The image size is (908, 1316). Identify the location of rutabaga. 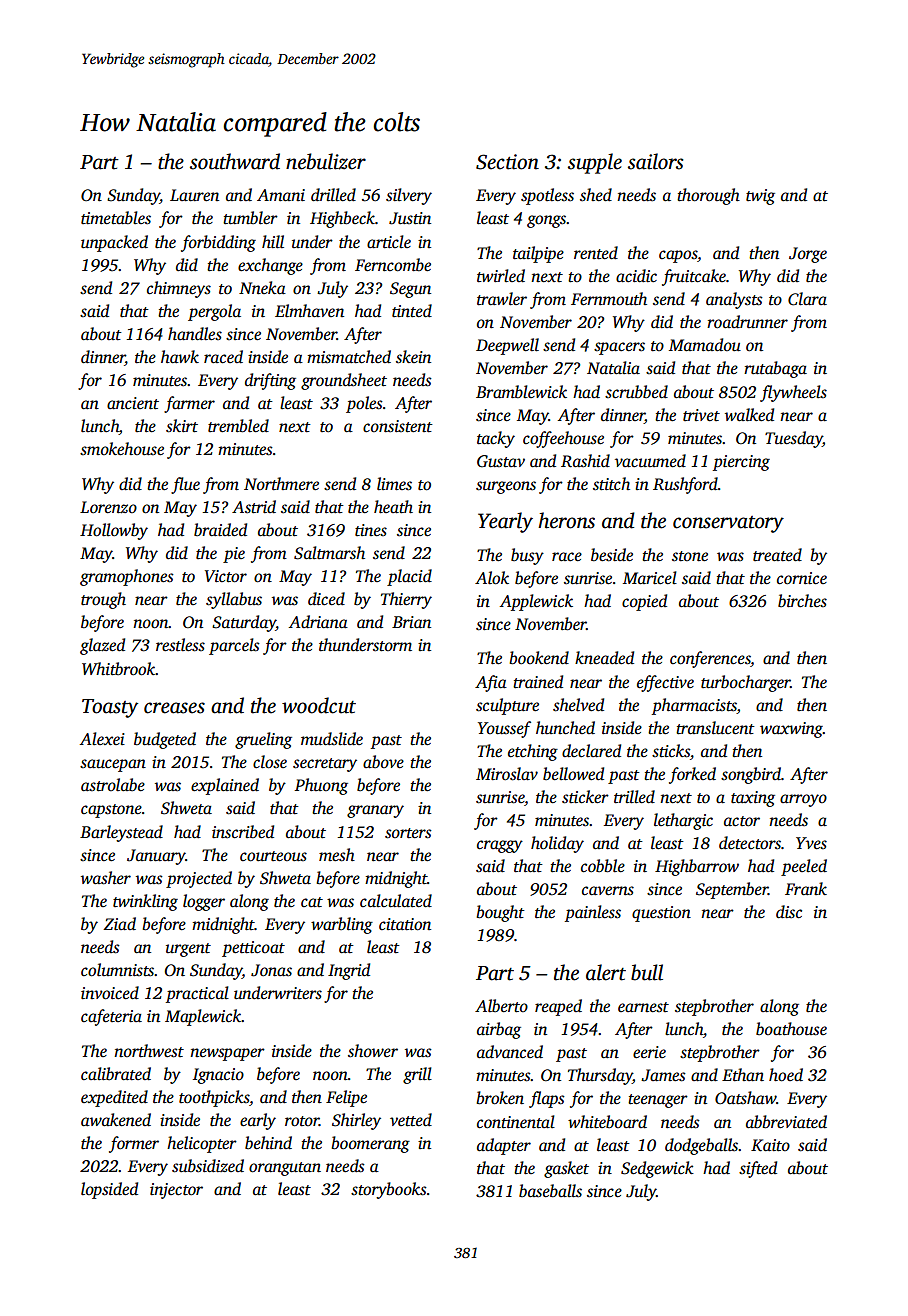
(775, 369).
